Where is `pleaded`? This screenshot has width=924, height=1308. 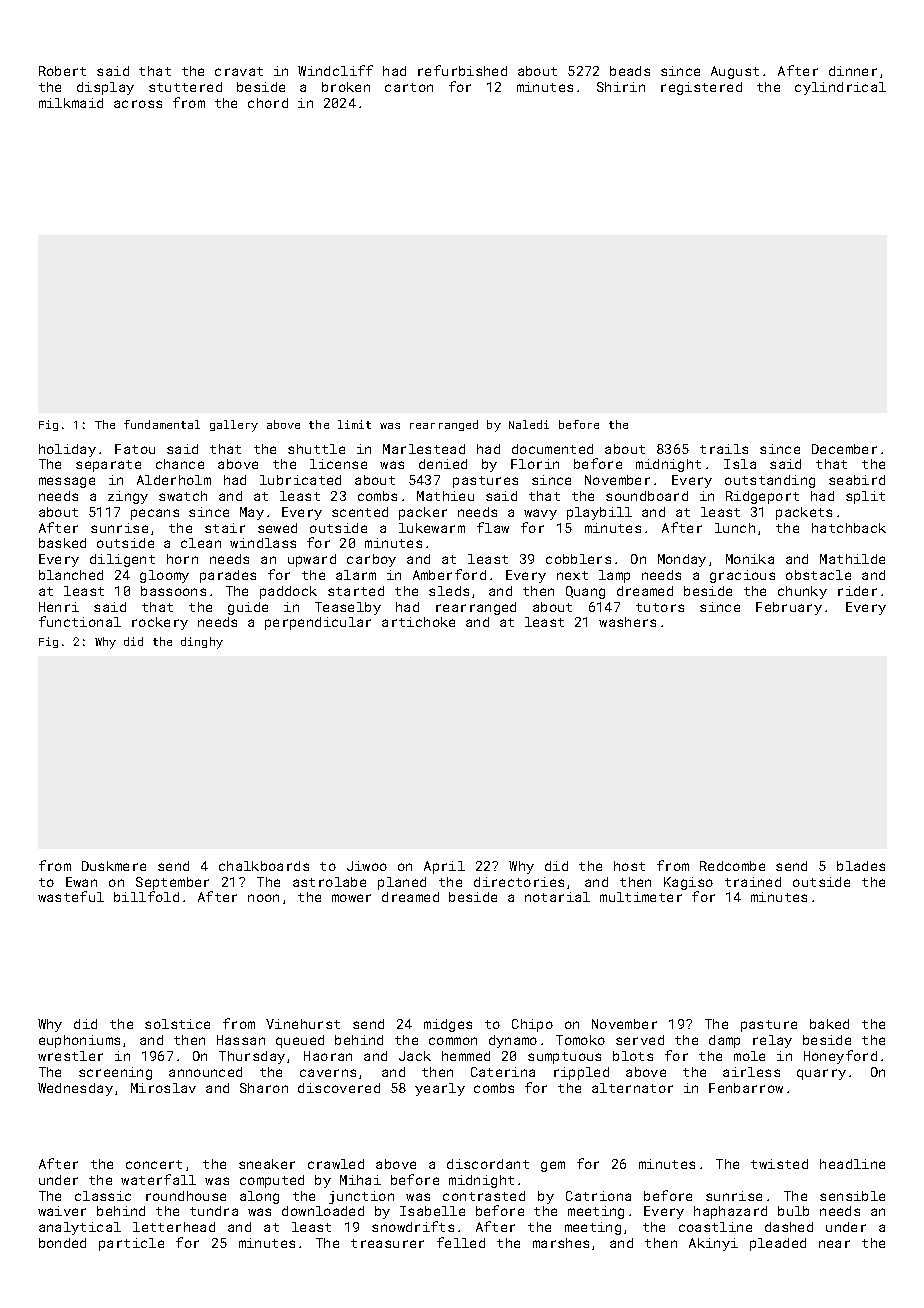
pleaded is located at coordinates (778, 1244).
